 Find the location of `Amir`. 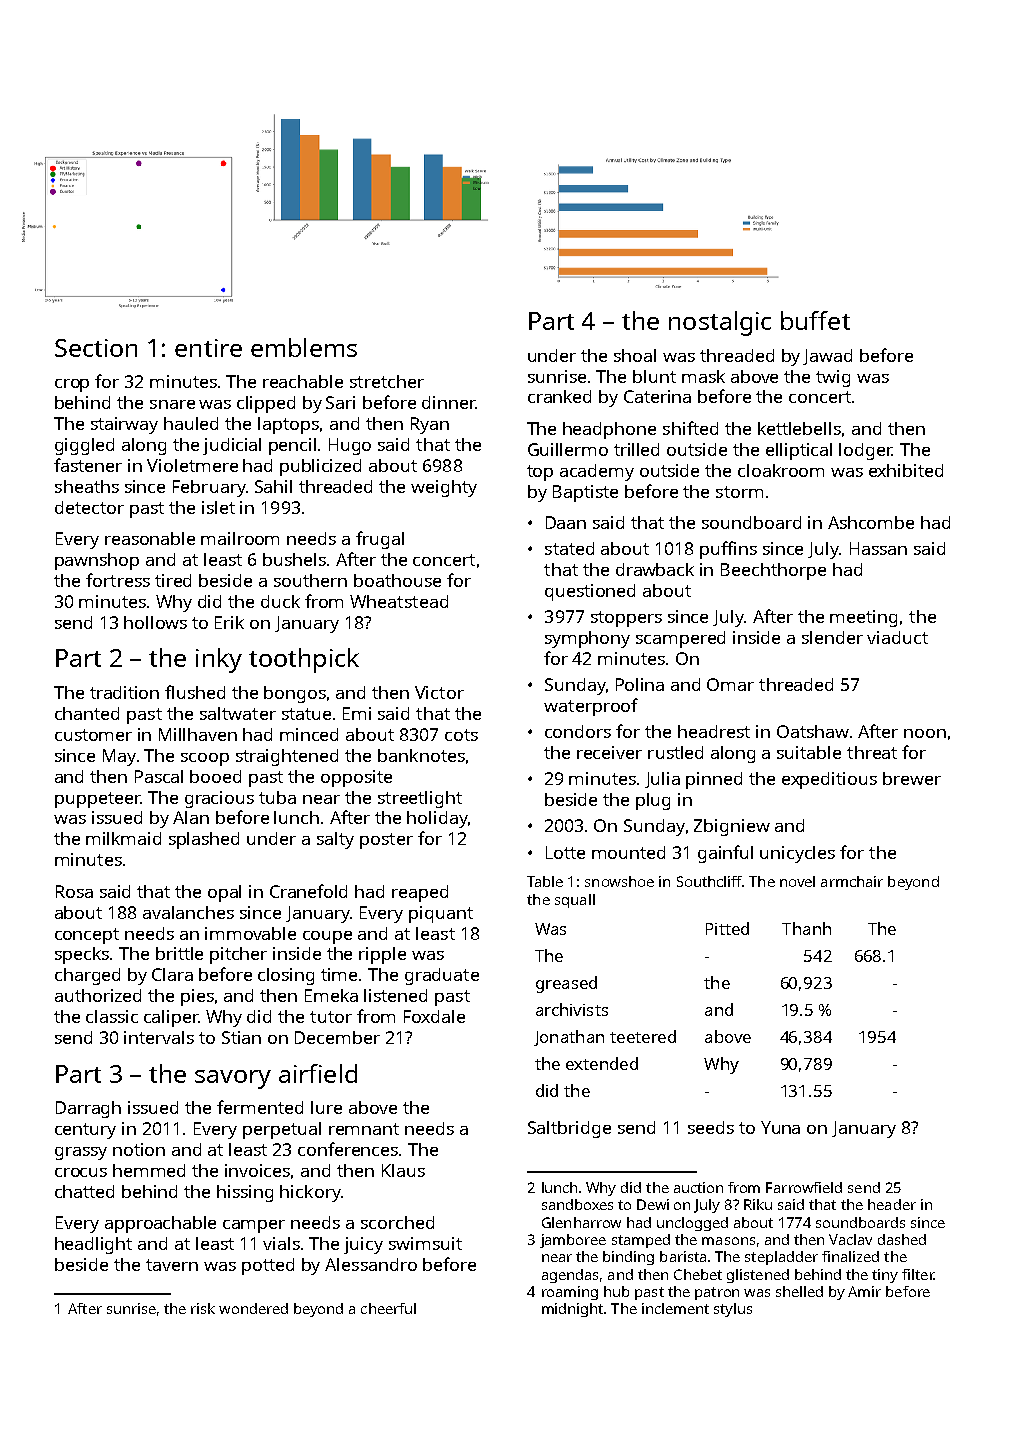

Amir is located at coordinates (864, 1291).
